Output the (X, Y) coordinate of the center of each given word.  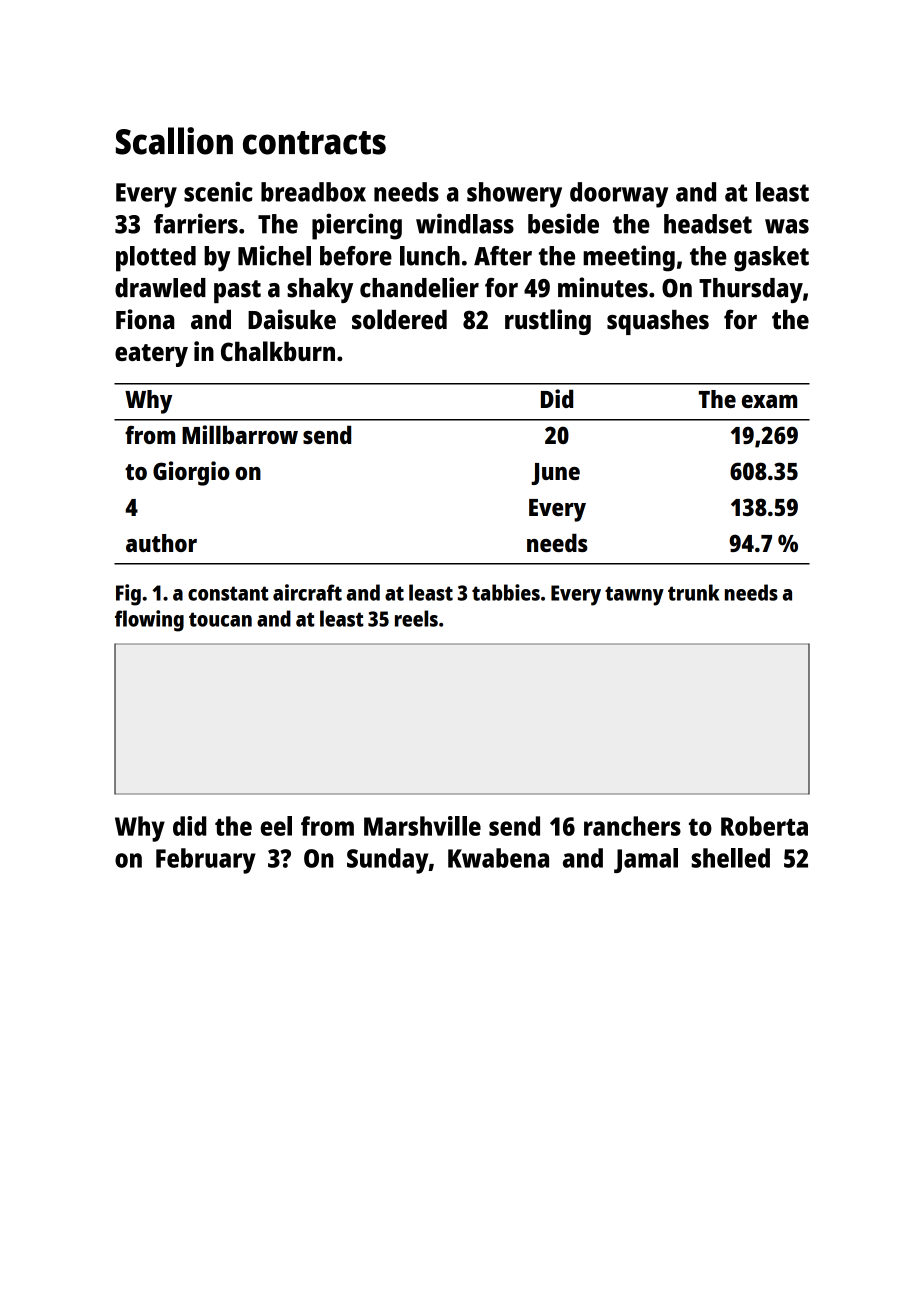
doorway (619, 195)
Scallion (174, 141)
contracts (314, 143)
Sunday (388, 861)
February (206, 861)
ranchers (632, 826)
